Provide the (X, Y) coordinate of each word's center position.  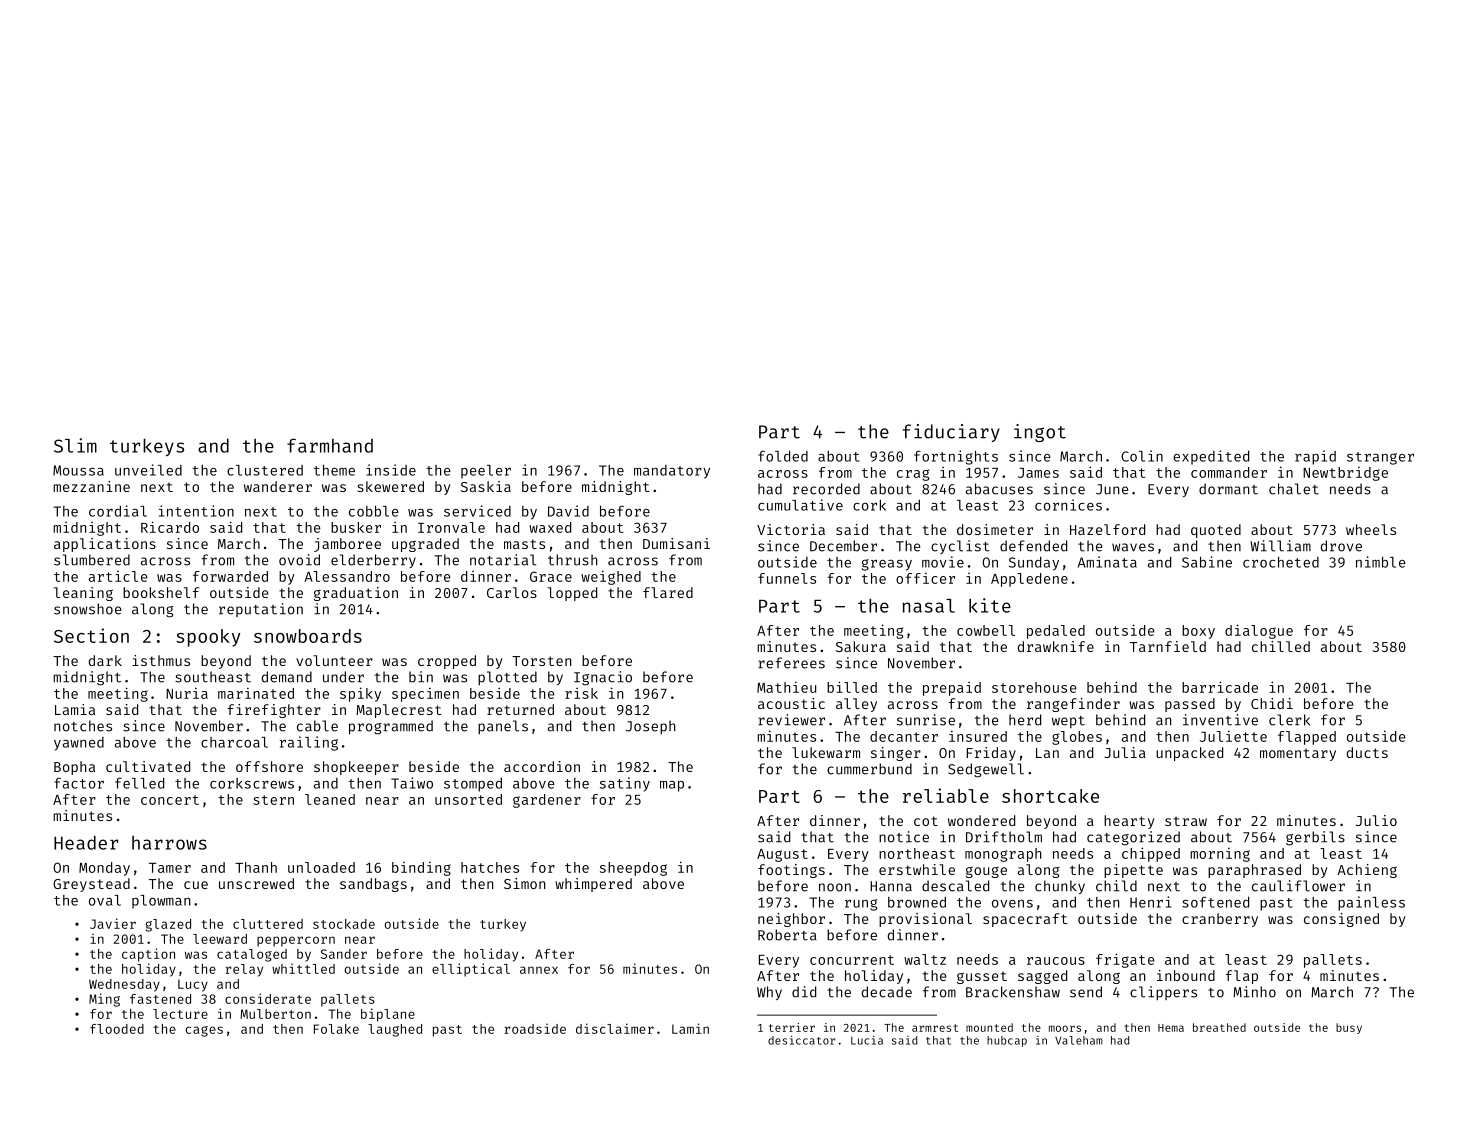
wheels (1371, 529)
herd (1025, 720)
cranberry (1220, 920)
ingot (1040, 433)
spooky (208, 638)
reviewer (791, 720)
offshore (269, 766)
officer (925, 578)
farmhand (330, 445)
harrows (169, 843)
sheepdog (633, 869)
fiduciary (951, 433)
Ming (104, 1000)
